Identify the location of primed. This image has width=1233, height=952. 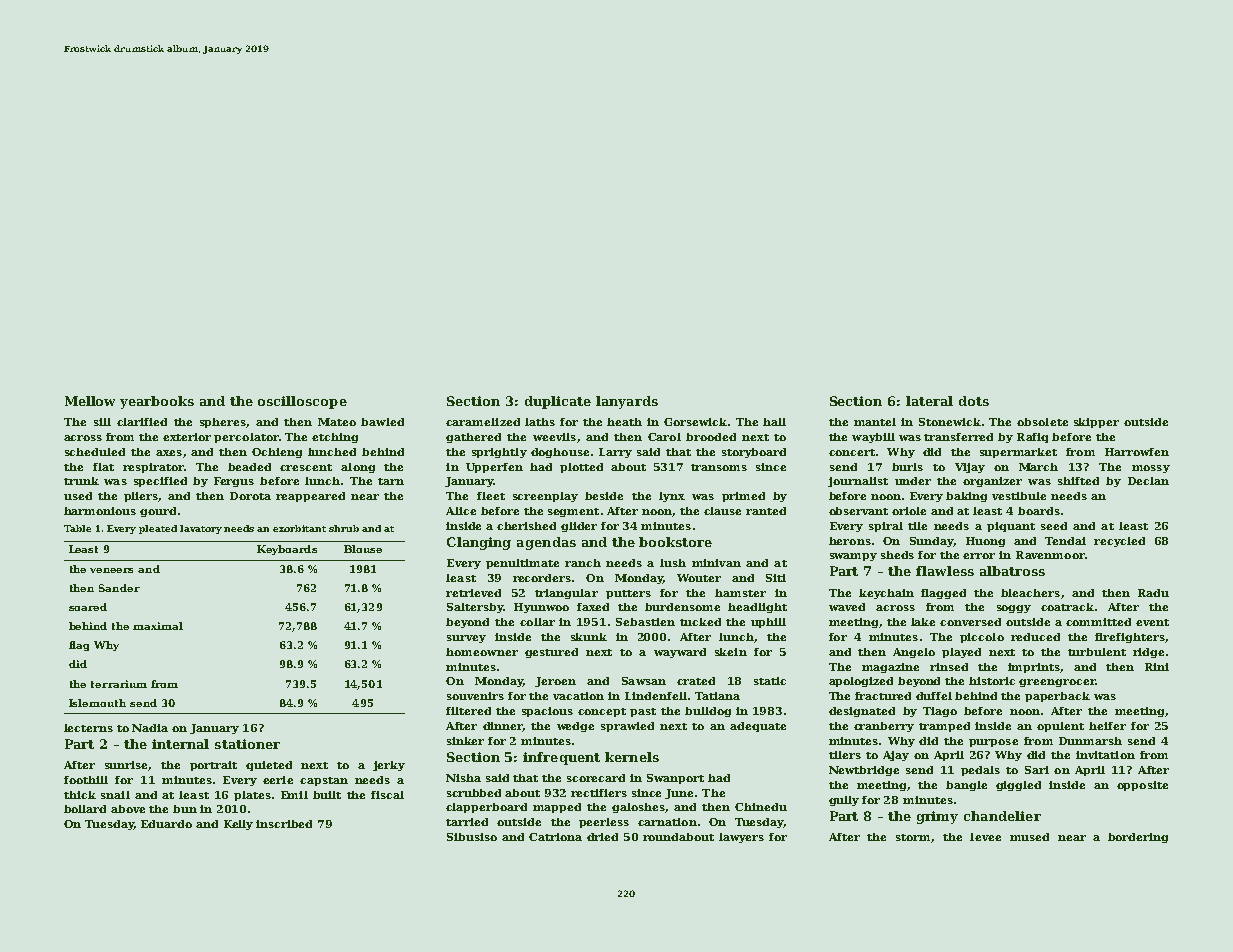
(743, 497).
